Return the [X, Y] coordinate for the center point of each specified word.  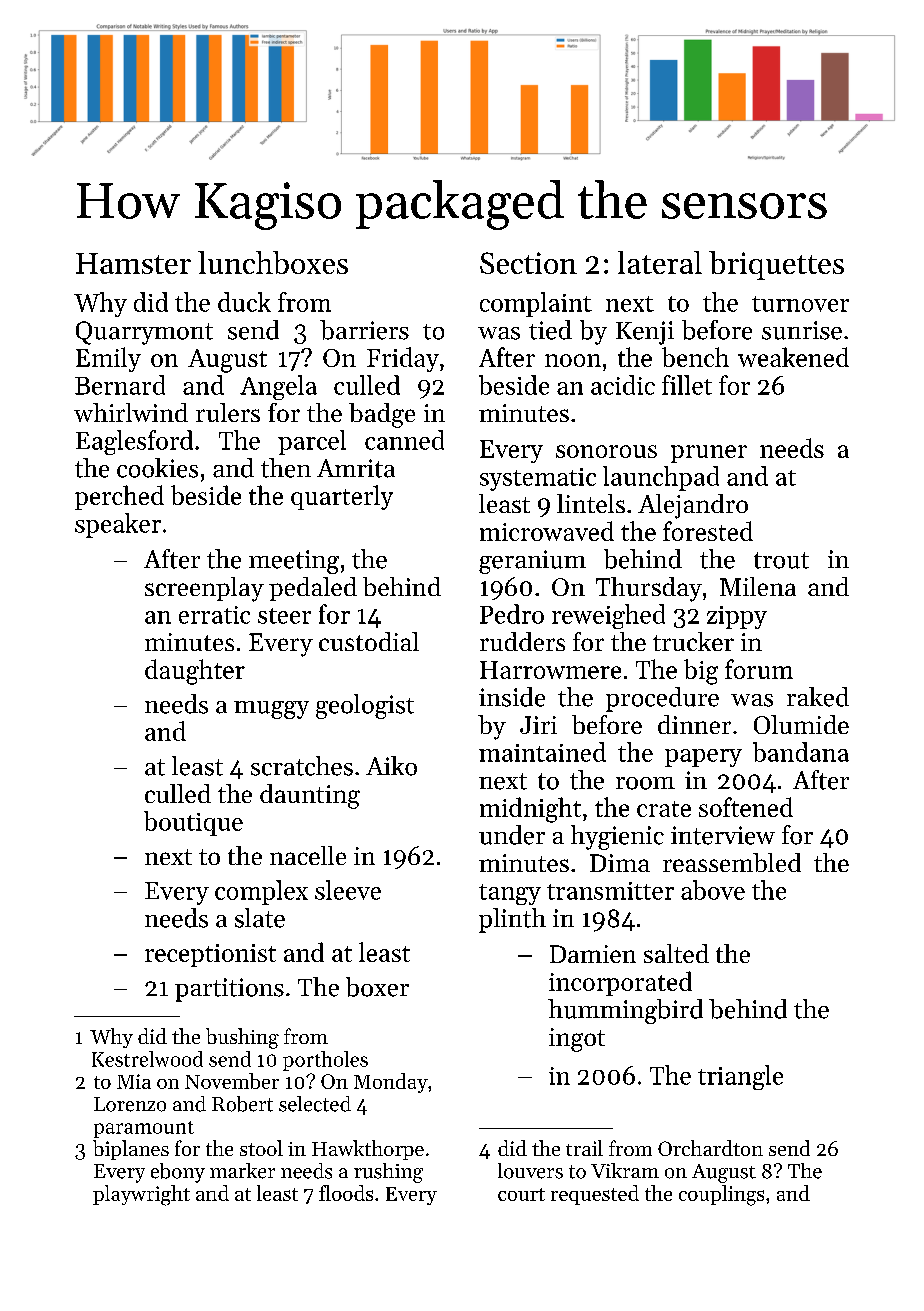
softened [746, 807]
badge [382, 415]
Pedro [512, 614]
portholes [325, 1061]
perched [119, 497]
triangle [740, 1077]
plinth [512, 920]
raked [818, 697]
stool [261, 1148]
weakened [793, 357]
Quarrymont [144, 333]
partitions [229, 990]
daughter [195, 672]
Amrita [356, 468]
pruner [709, 454]
